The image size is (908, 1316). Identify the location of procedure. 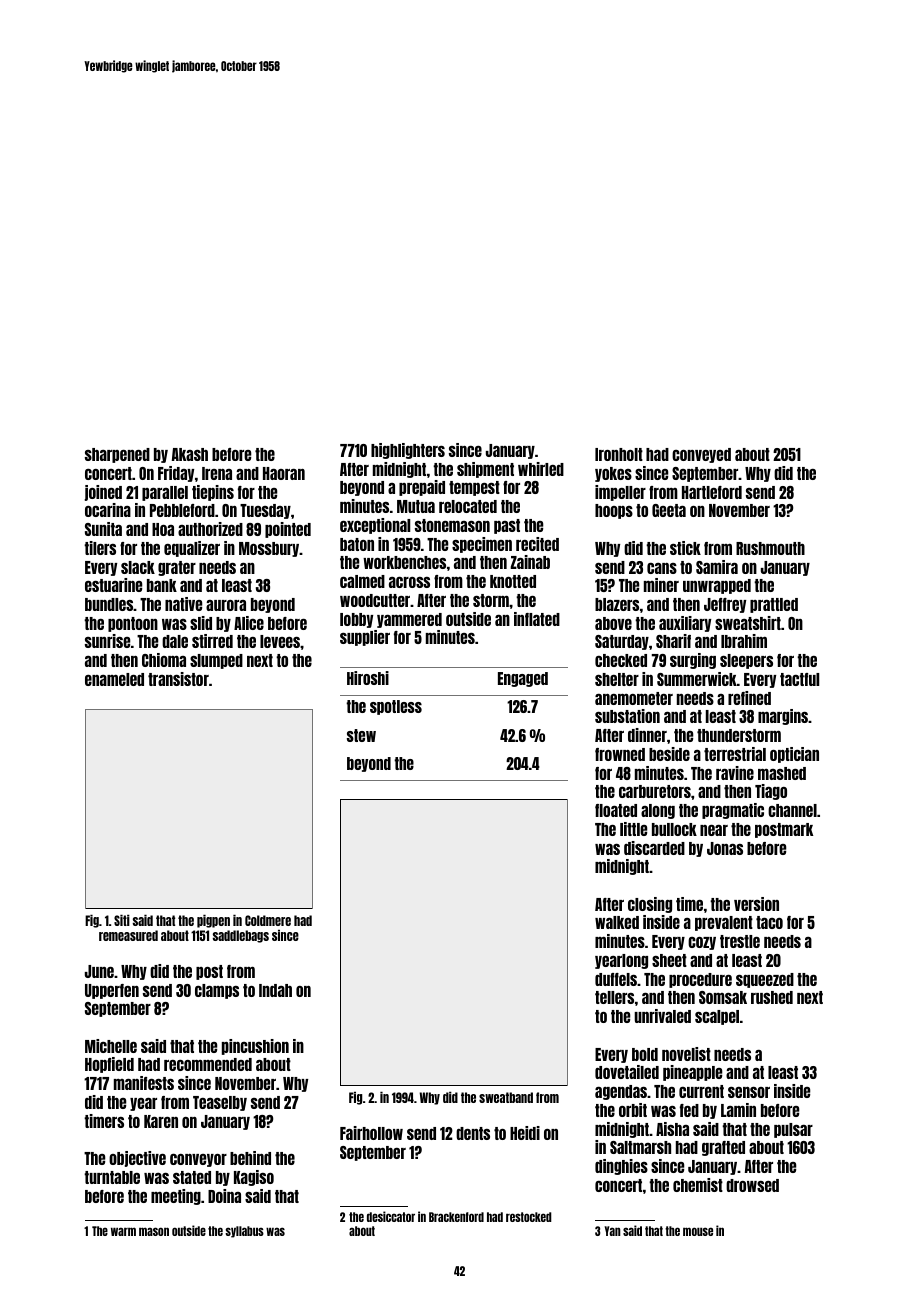
(700, 980).
